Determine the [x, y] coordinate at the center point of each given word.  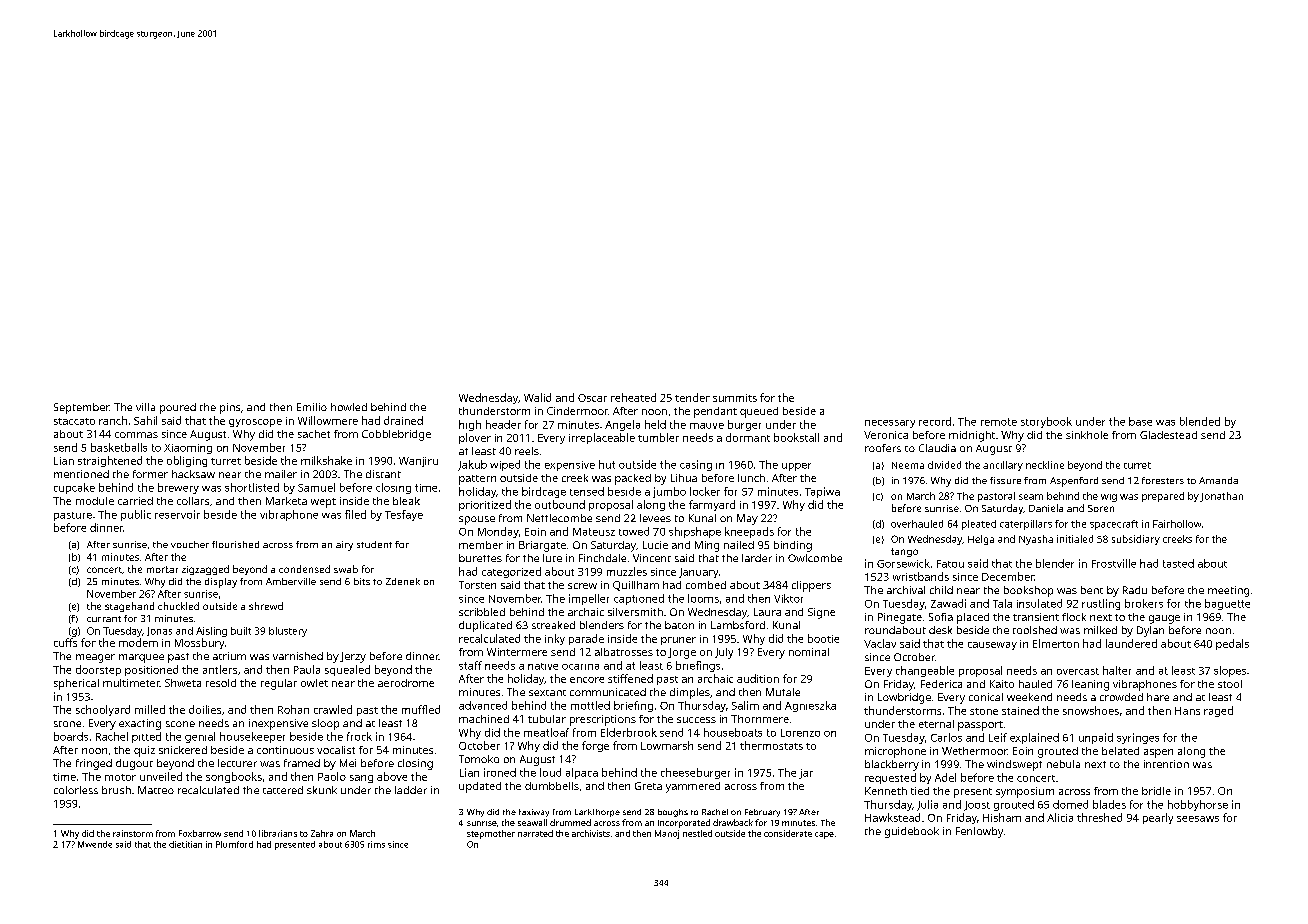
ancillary [1003, 466]
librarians [278, 833]
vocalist [336, 750]
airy [344, 546]
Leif [998, 737]
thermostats [771, 745]
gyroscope [255, 423]
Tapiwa [822, 492]
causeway [992, 646]
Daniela [1046, 508]
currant [104, 619]
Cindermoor [577, 411]
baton [679, 625]
